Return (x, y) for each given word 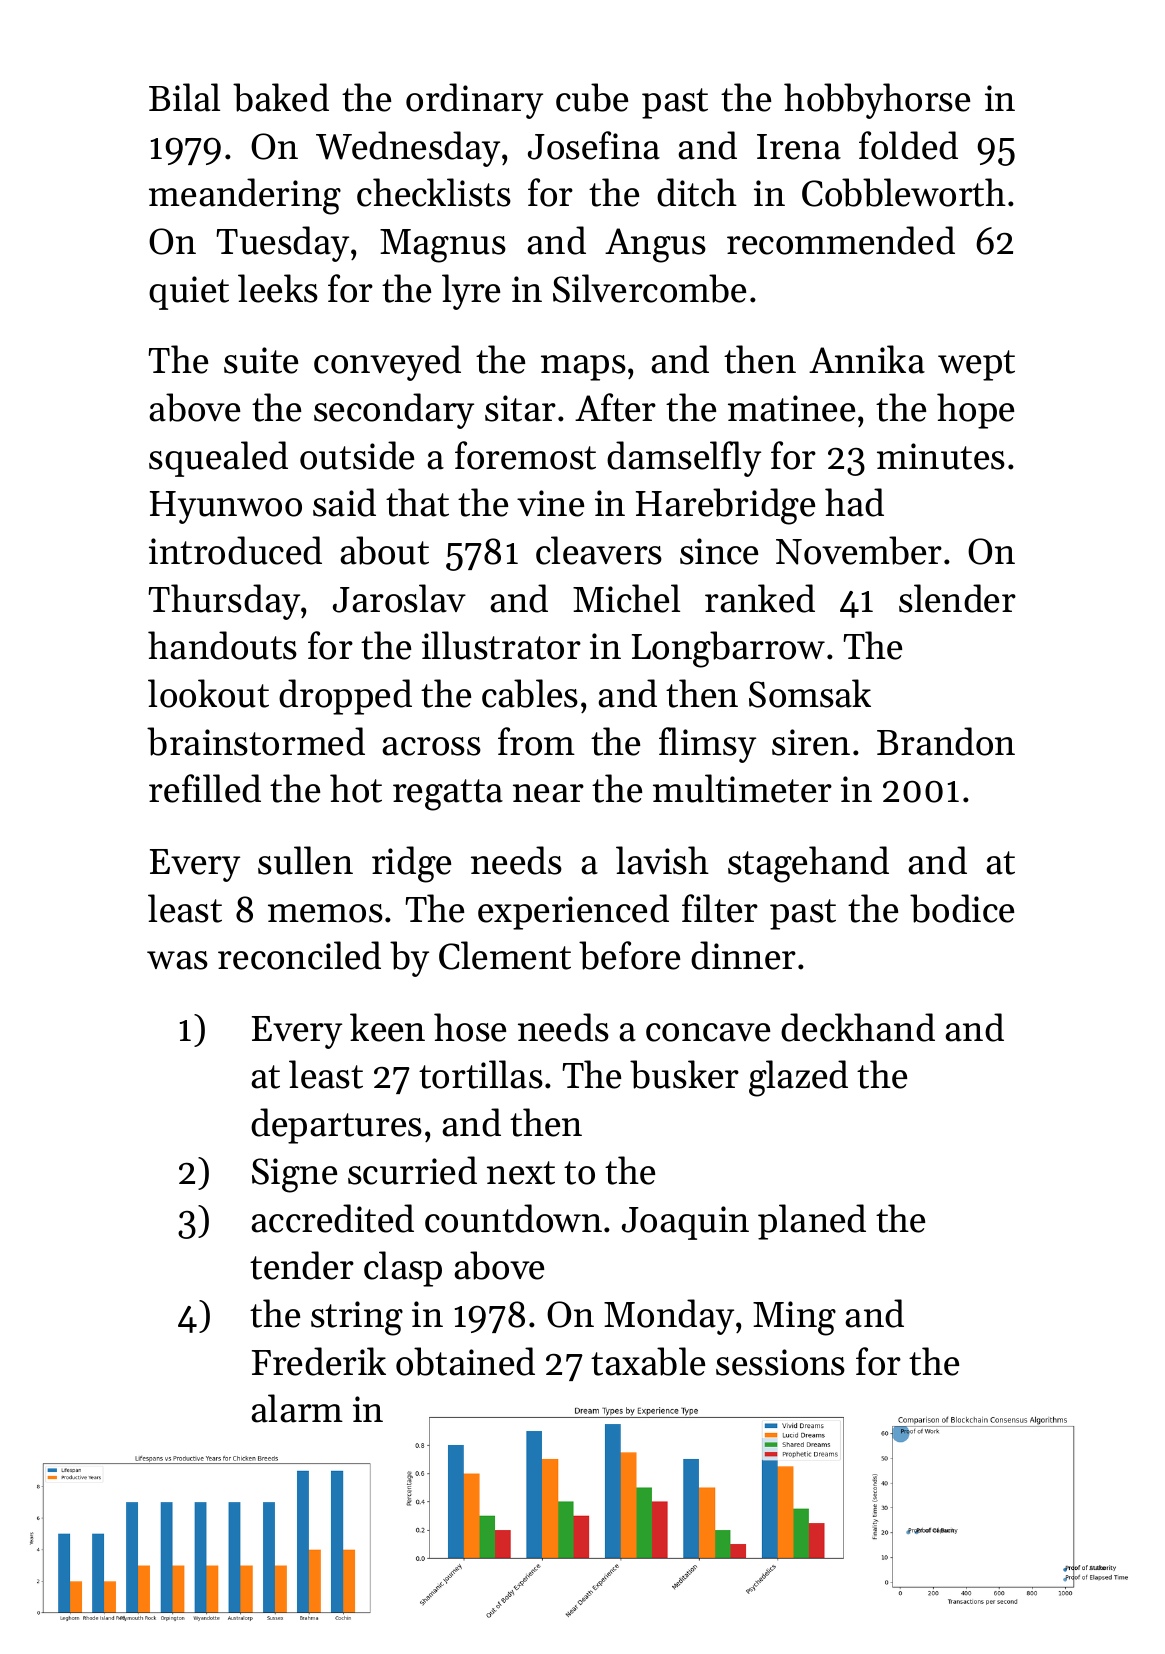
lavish (662, 860)
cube (592, 97)
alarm (297, 1408)
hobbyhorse (877, 101)
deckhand (858, 1027)
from (536, 741)
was (177, 960)
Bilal (184, 97)
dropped (345, 697)
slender (957, 598)
